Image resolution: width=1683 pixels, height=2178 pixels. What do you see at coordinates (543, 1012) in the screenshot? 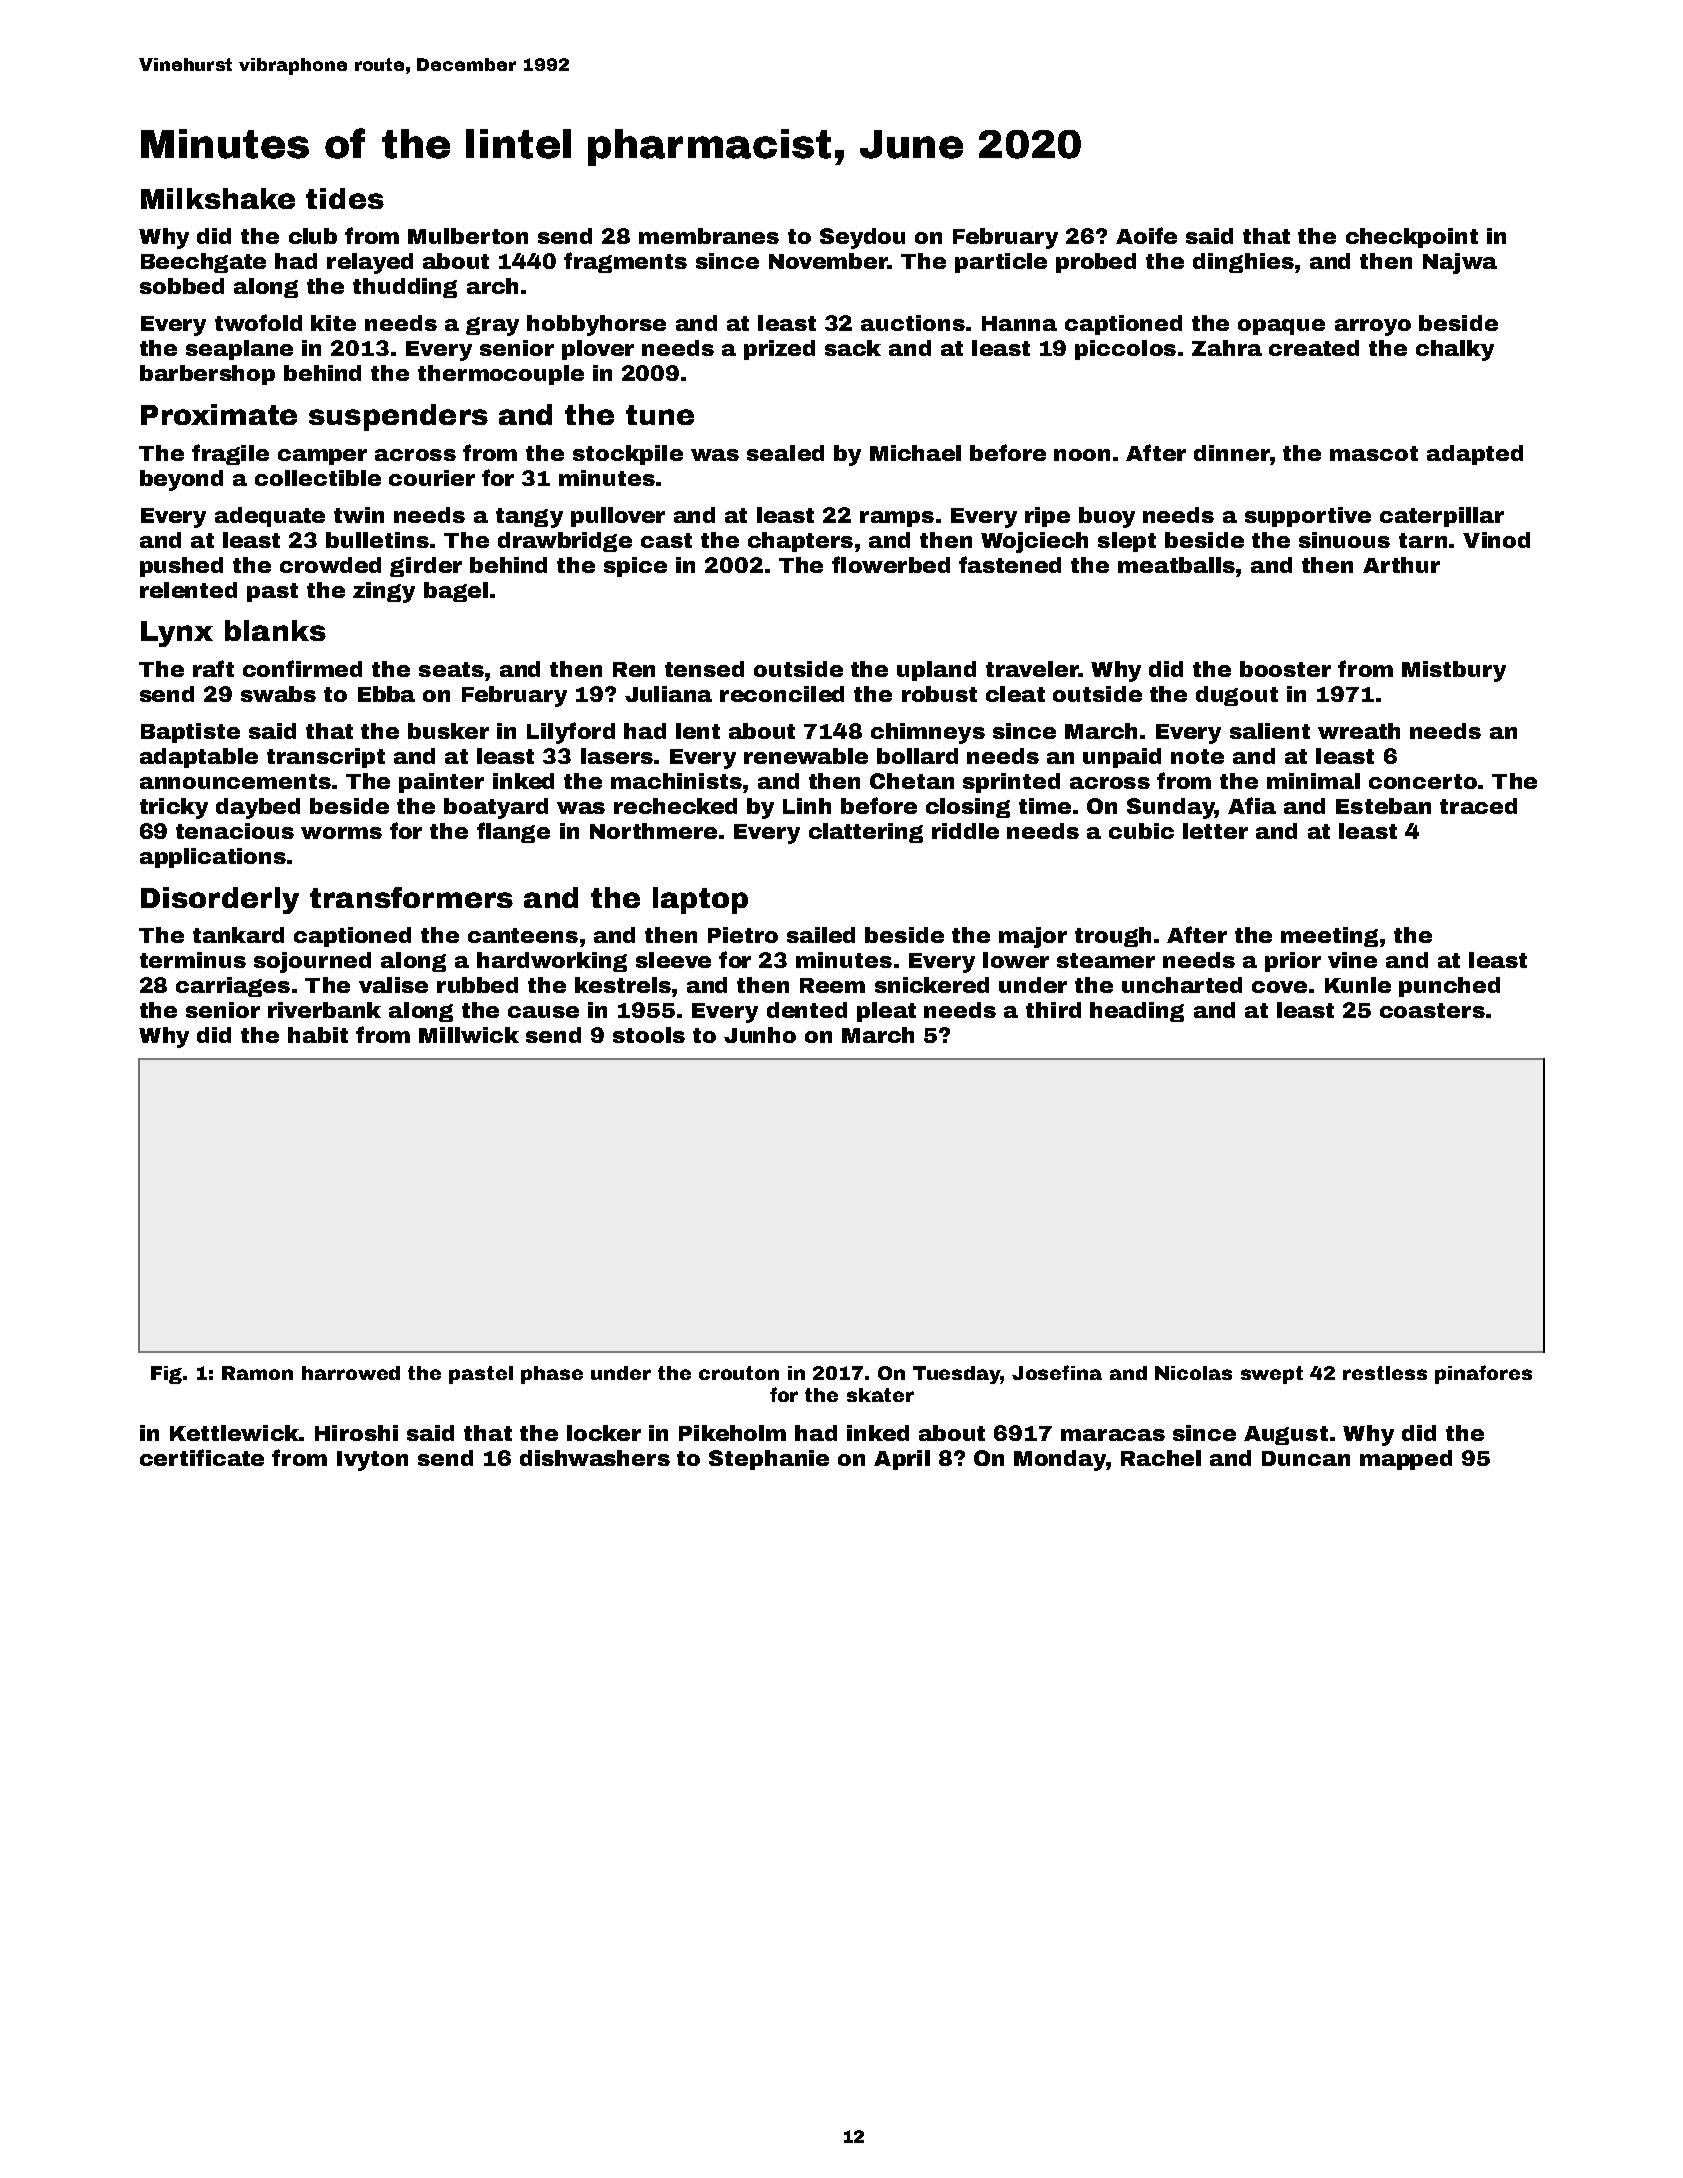
I see `cause` at bounding box center [543, 1012].
